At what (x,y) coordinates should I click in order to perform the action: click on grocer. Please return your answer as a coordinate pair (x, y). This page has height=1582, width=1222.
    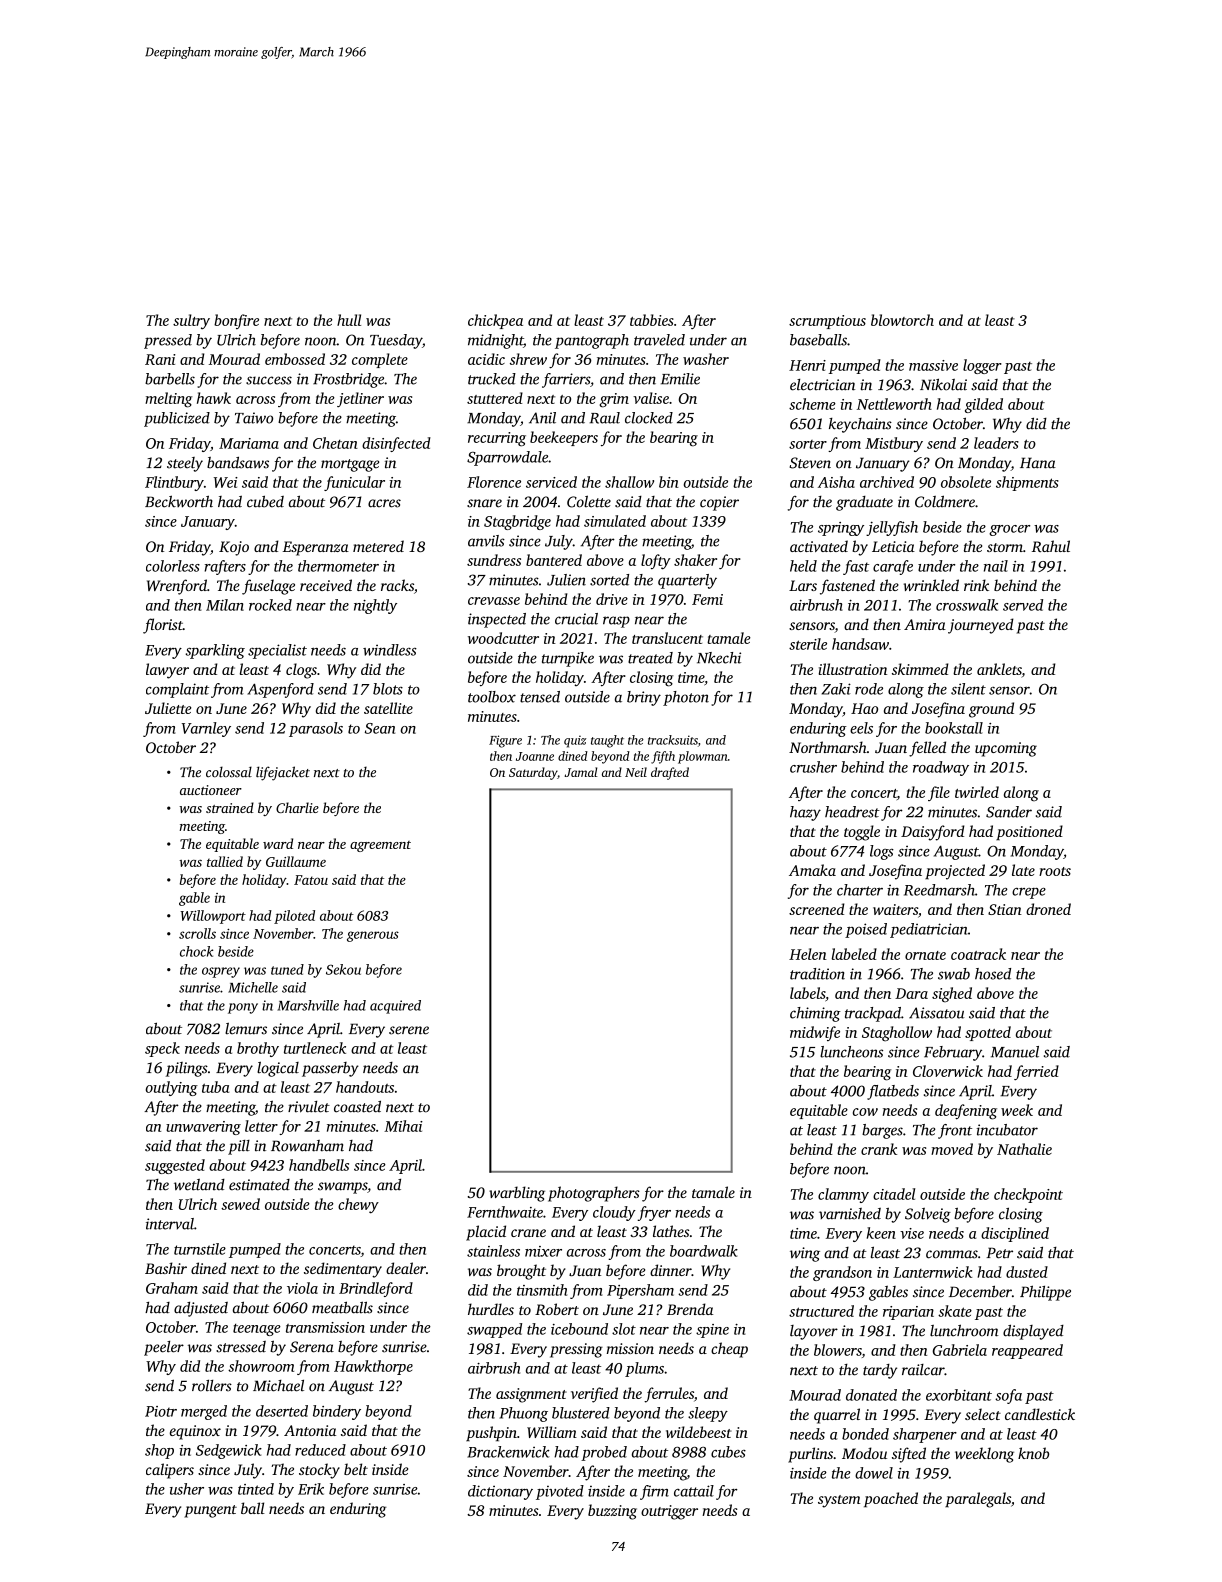
    Looking at the image, I should click on (1009, 530).
